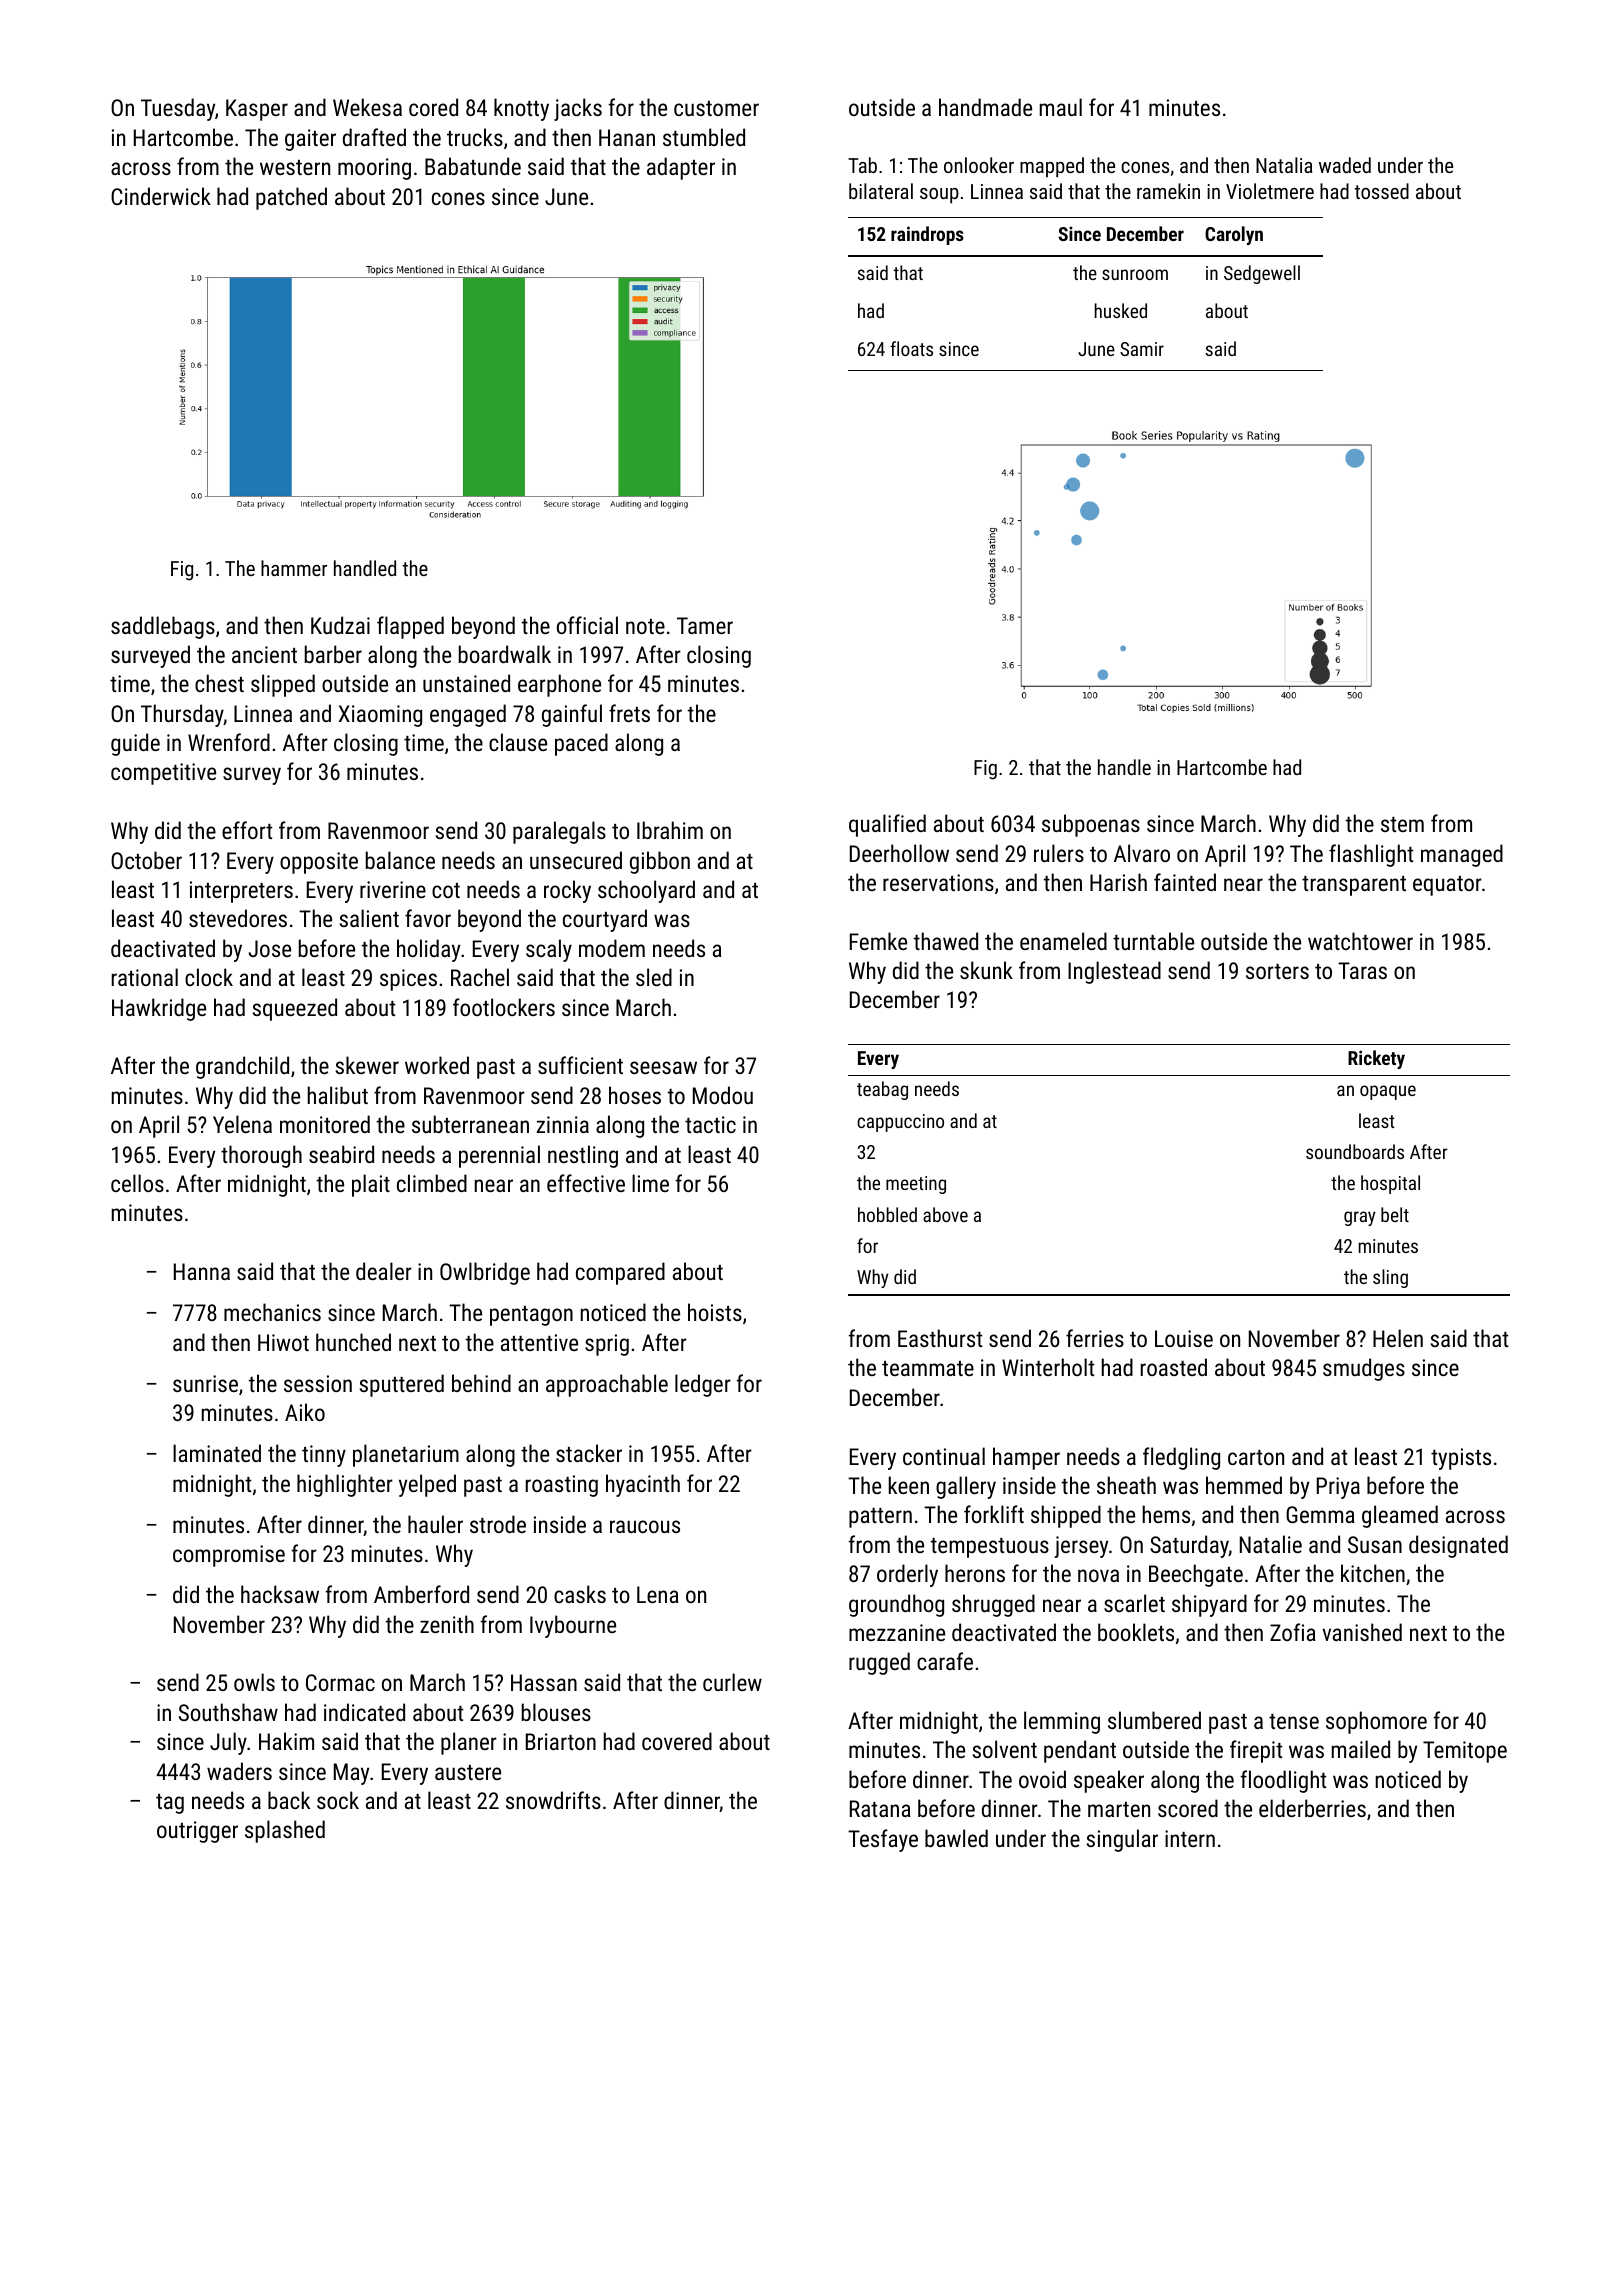 This page has height=2292, width=1620. What do you see at coordinates (364, 1712) in the page?
I see `indicated` at bounding box center [364, 1712].
